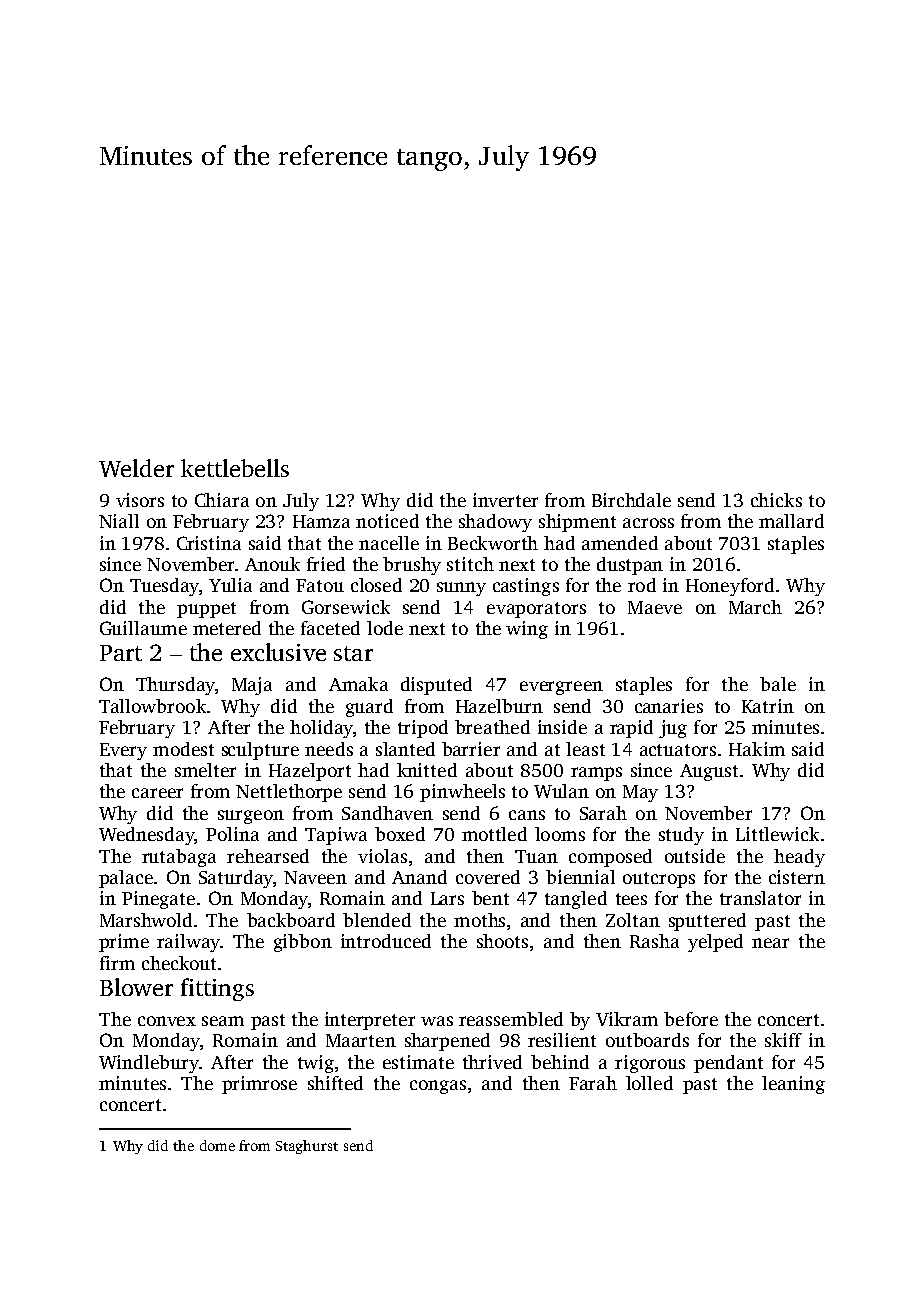 The width and height of the screenshot is (924, 1311). Describe the element at coordinates (488, 877) in the screenshot. I see `covered` at that location.
